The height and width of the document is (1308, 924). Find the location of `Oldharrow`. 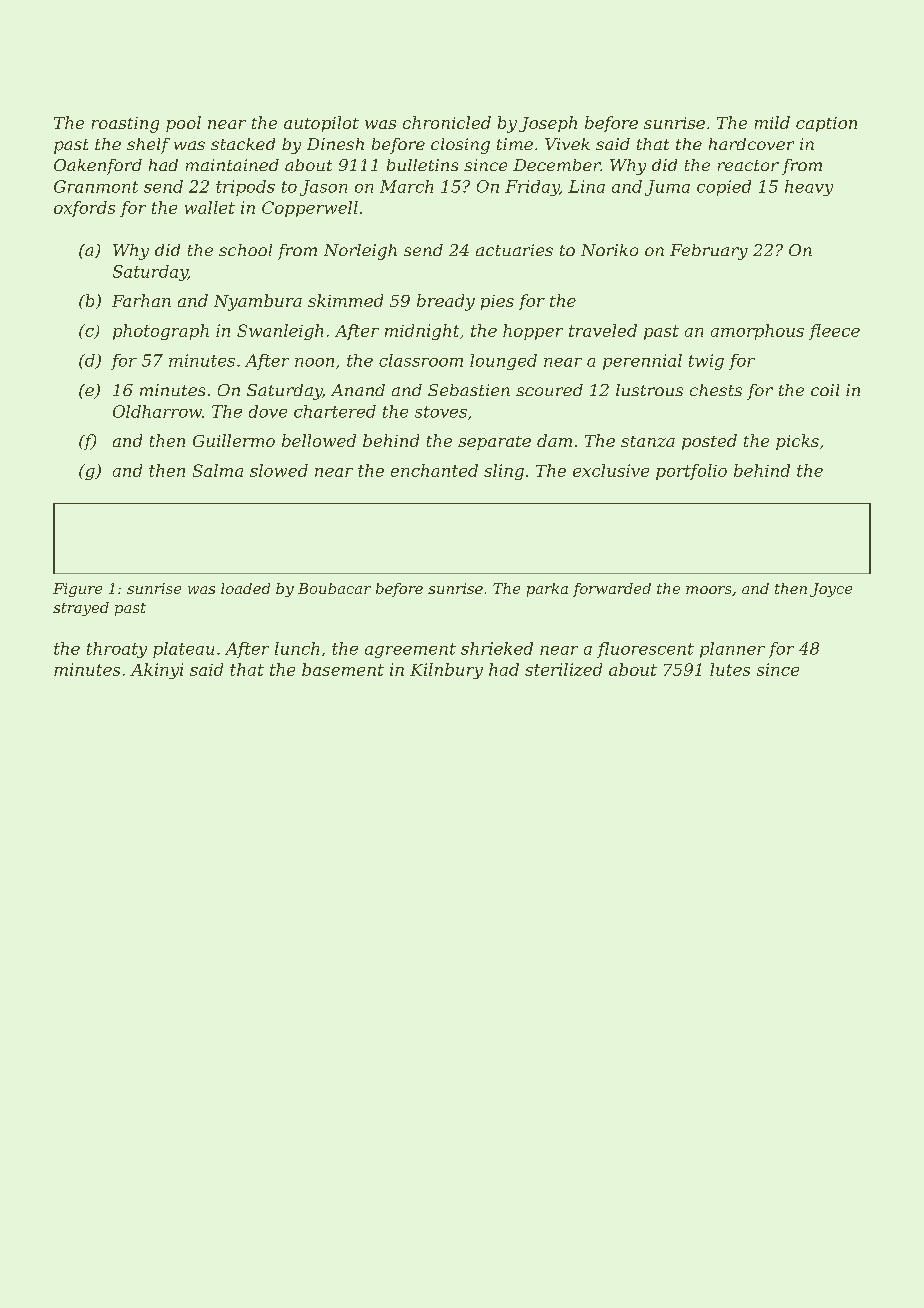

Oldharrow is located at coordinates (157, 411).
